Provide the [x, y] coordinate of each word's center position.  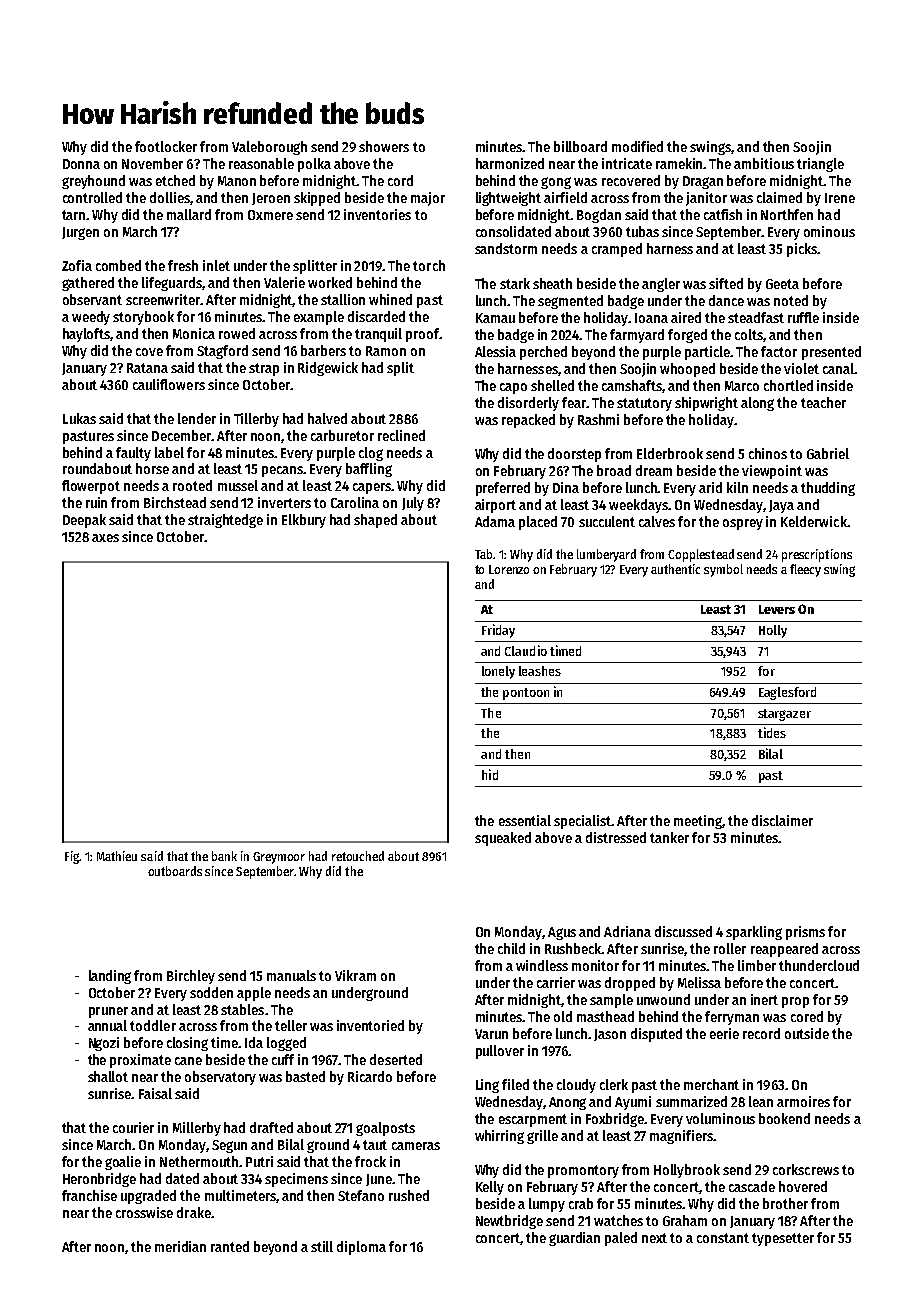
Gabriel [828, 453]
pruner [108, 1012]
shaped [375, 521]
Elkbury [304, 521]
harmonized [510, 163]
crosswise [144, 1212]
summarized [691, 1101]
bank [224, 856]
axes [105, 538]
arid [710, 487]
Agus [562, 933]
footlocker [166, 146]
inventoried [370, 1025]
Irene [840, 198]
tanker [669, 837]
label [169, 452]
